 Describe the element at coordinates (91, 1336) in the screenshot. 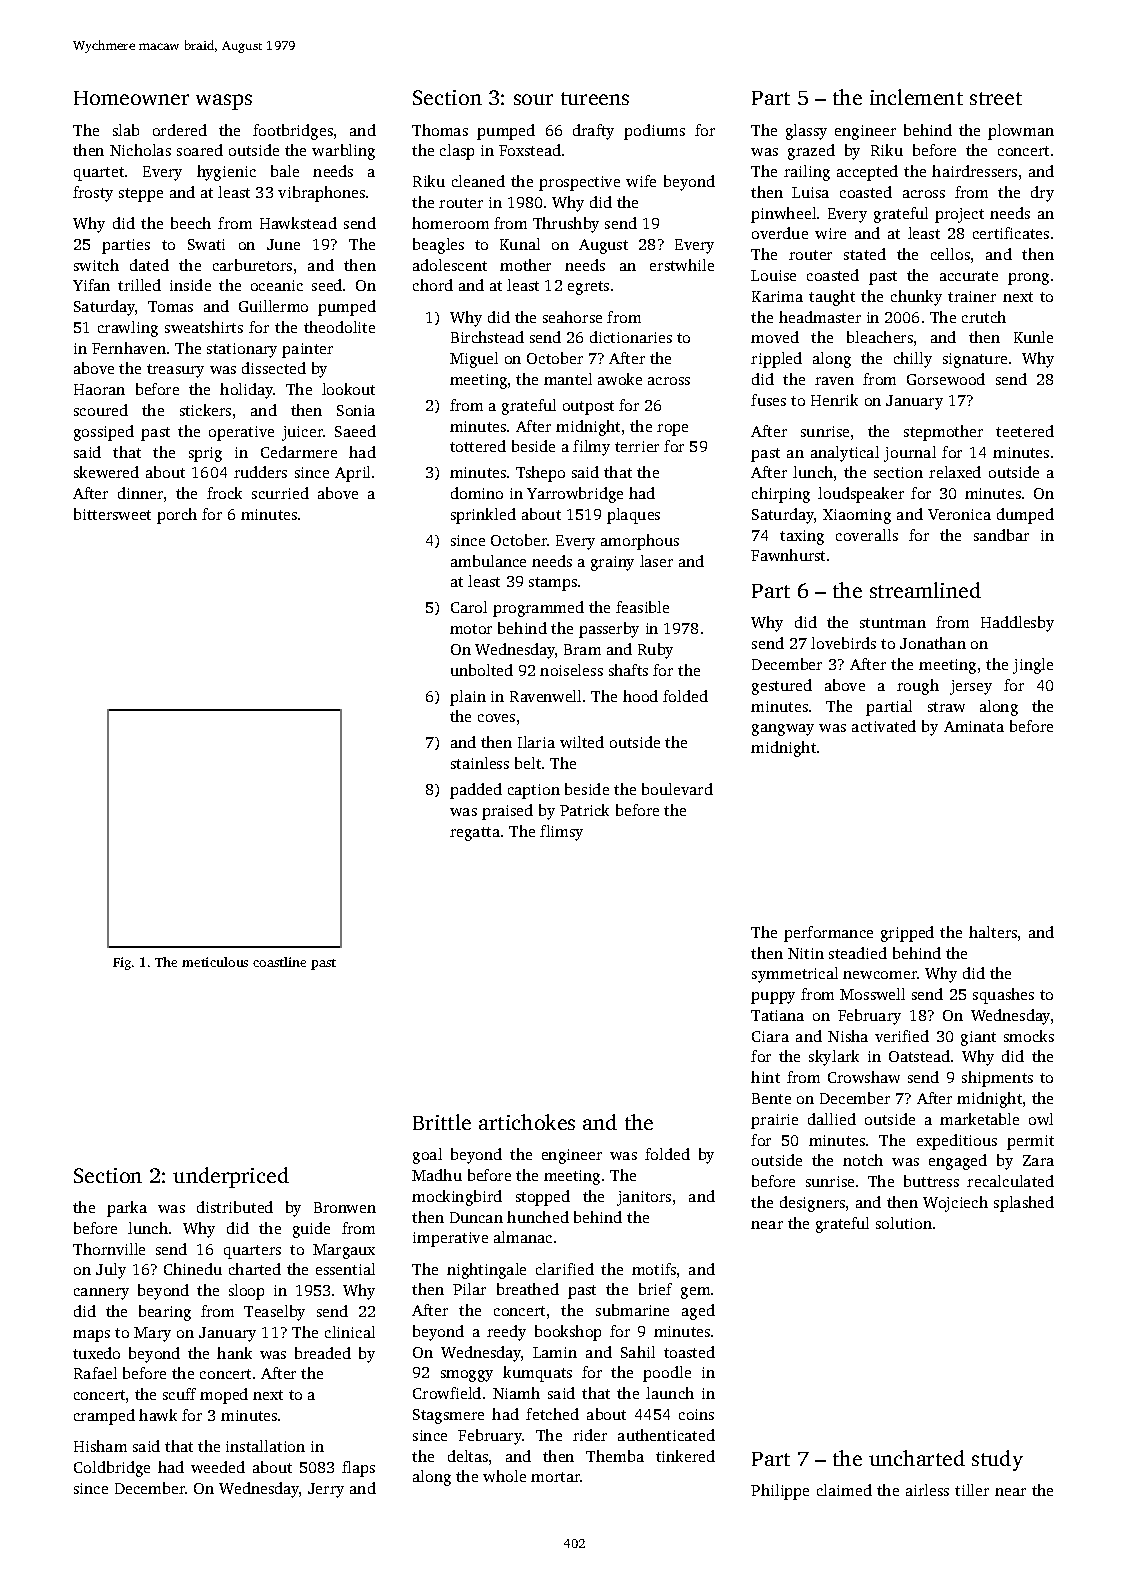

I see `maps` at that location.
